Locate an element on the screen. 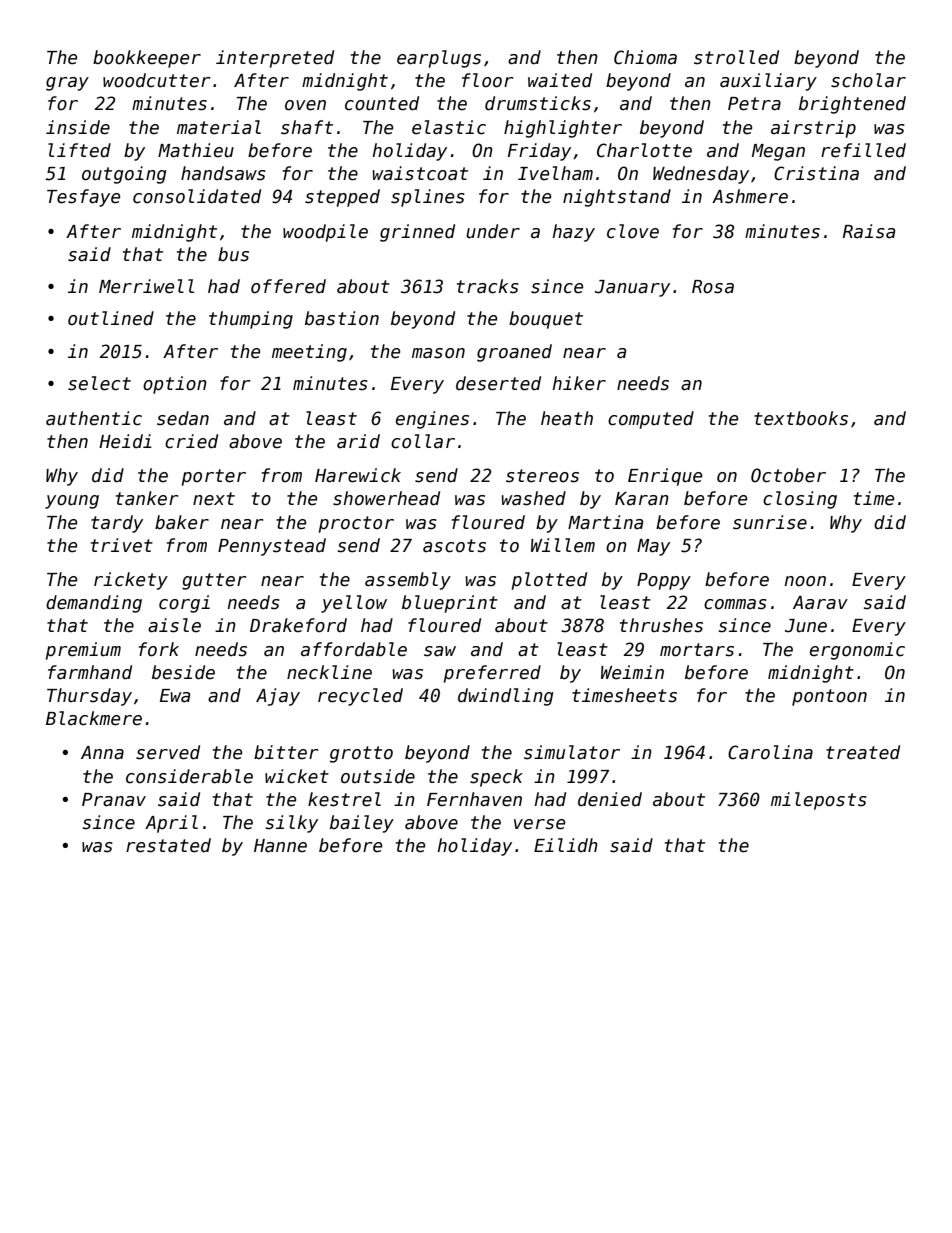 This screenshot has width=952, height=1233. Raisa is located at coordinates (869, 231).
